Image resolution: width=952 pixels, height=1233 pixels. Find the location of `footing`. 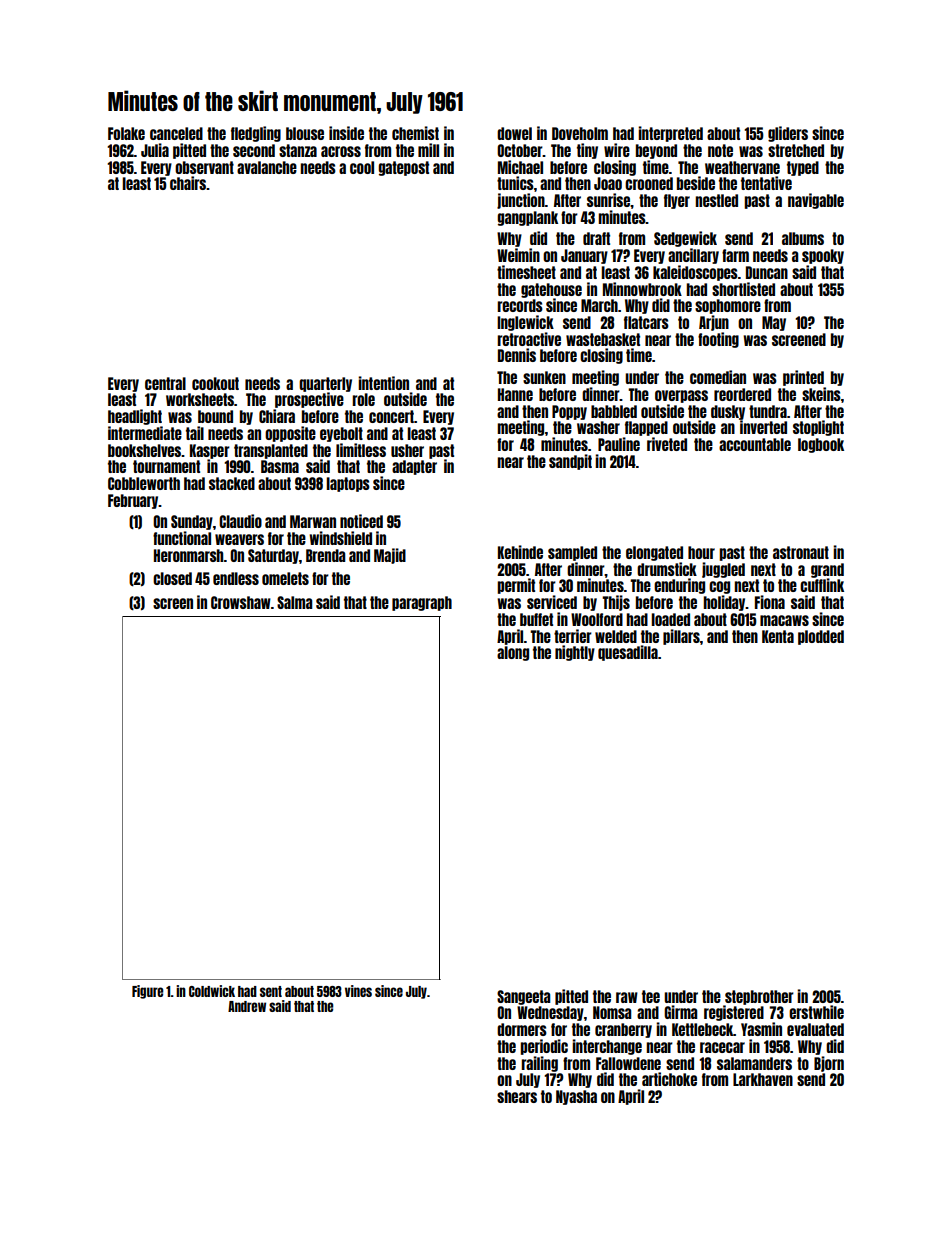

footing is located at coordinates (718, 340).
